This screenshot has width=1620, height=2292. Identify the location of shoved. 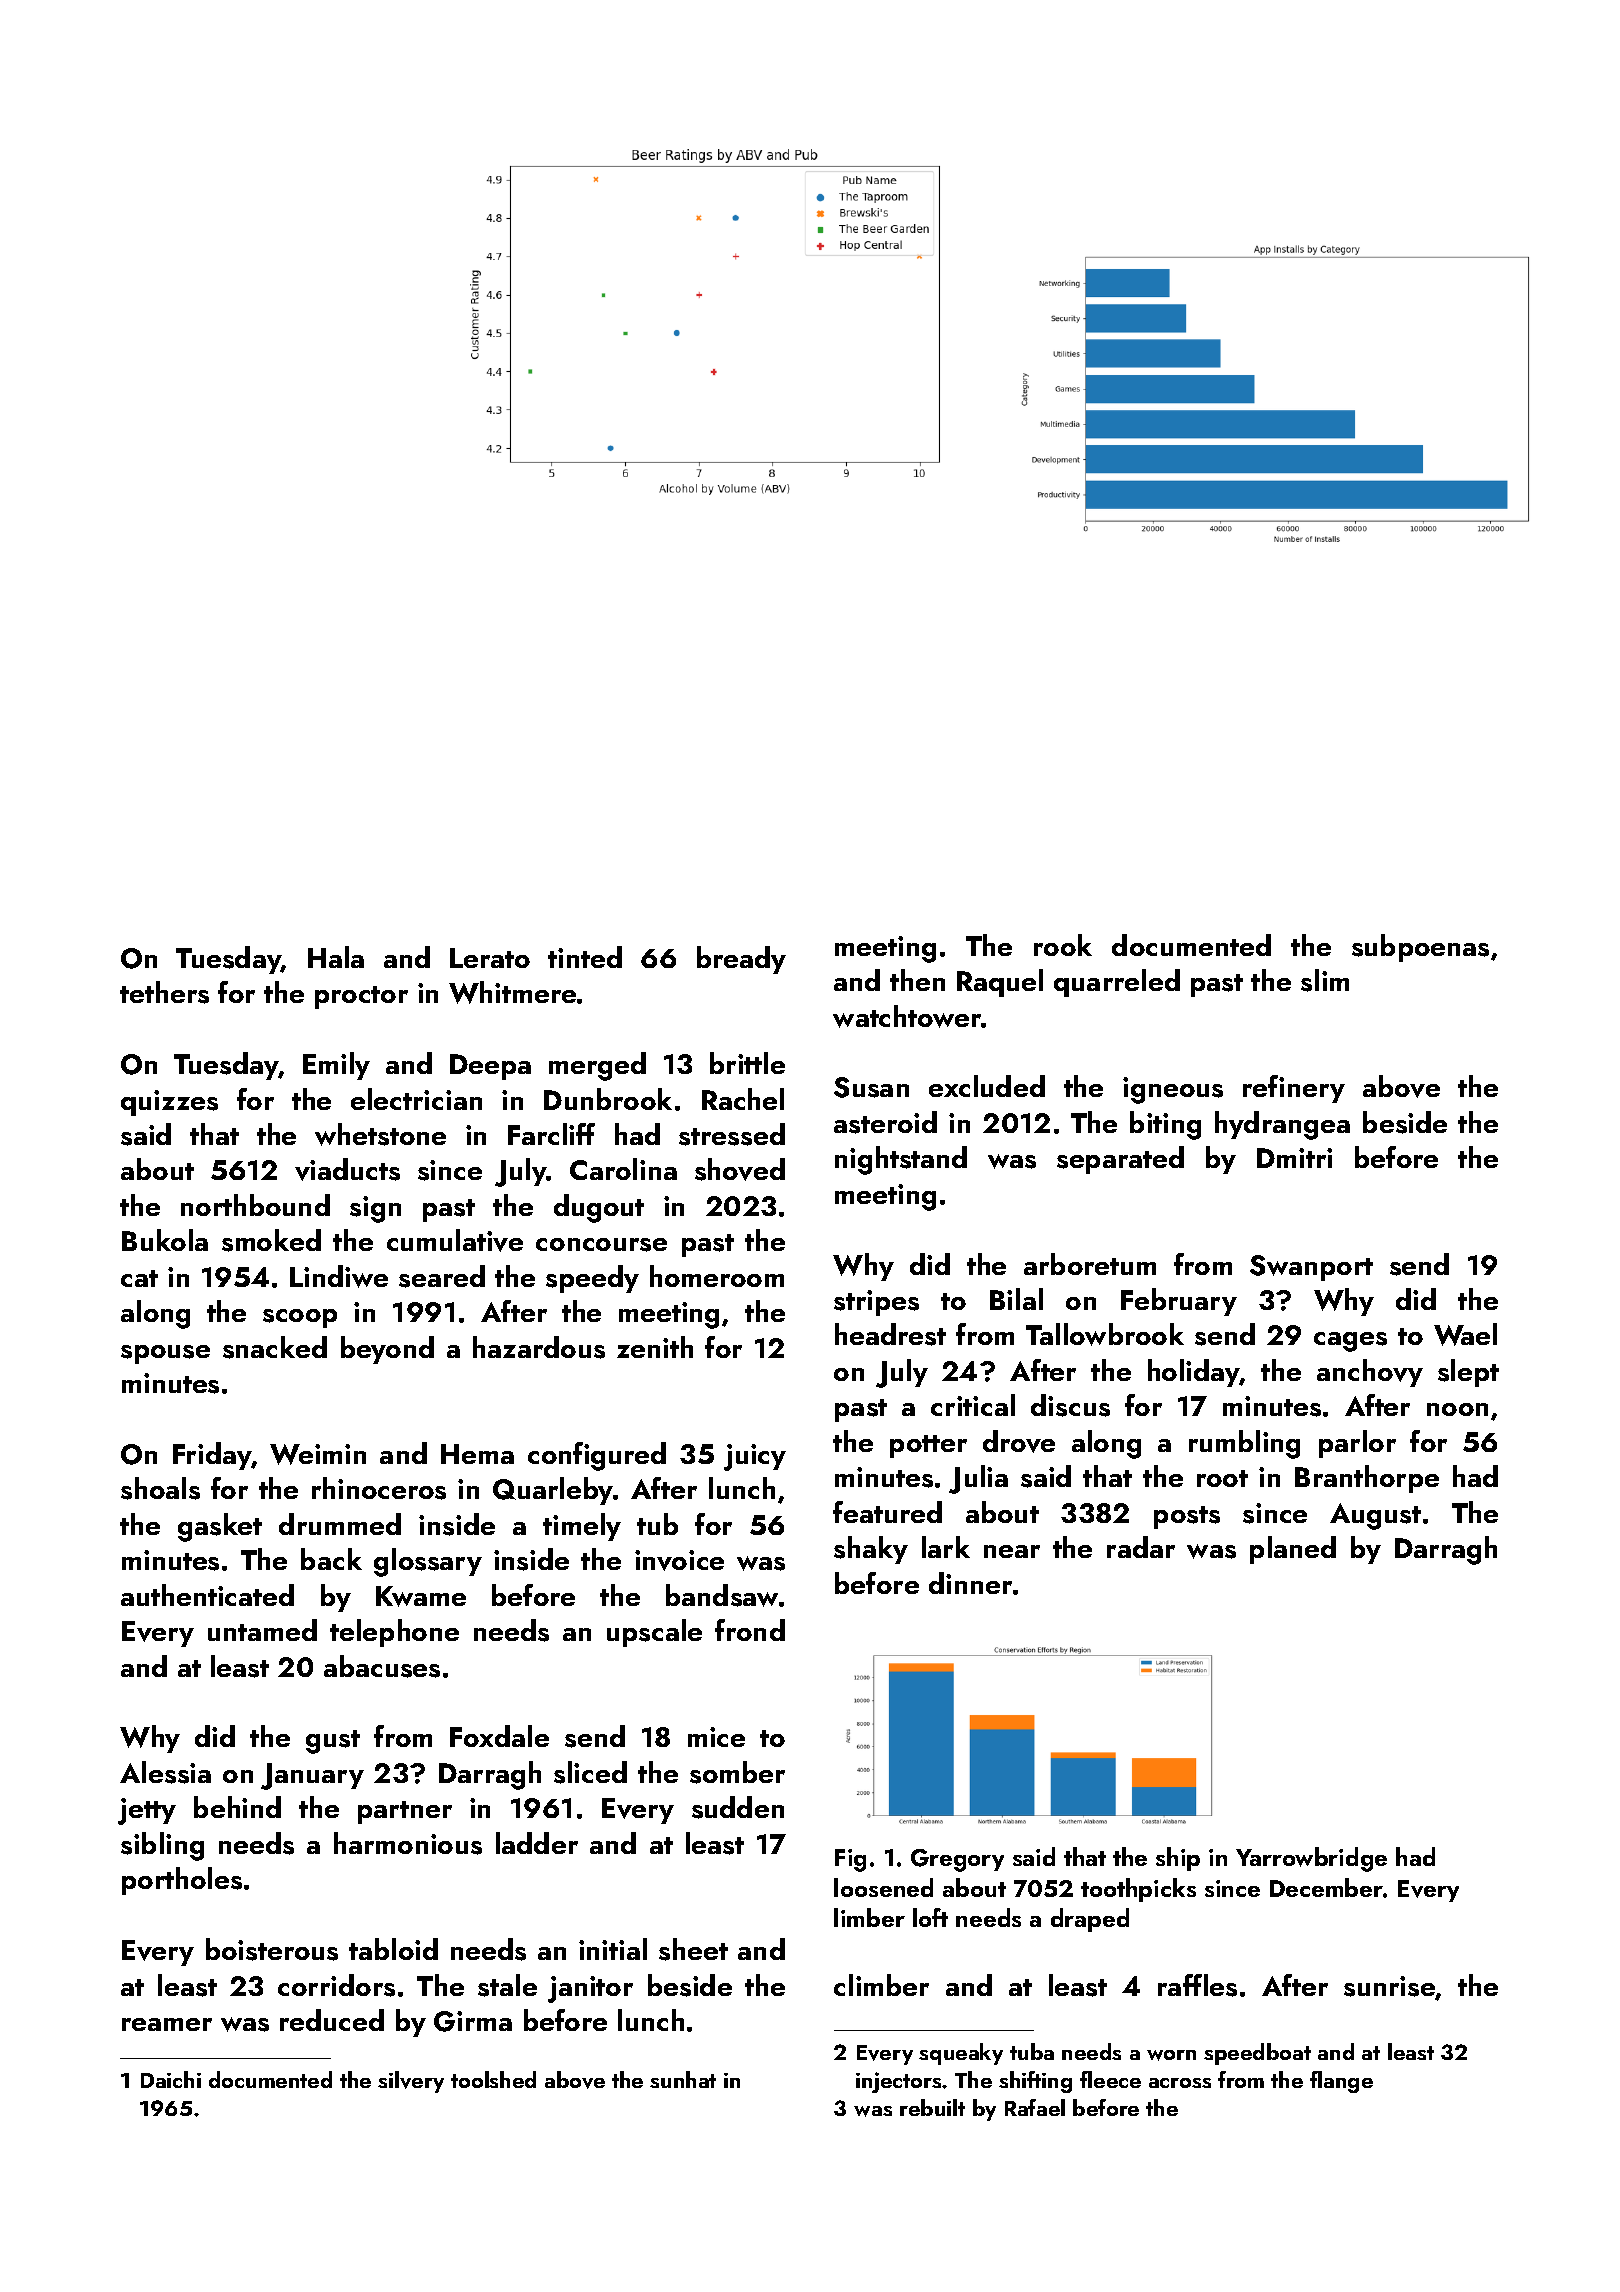
(740, 1169).
